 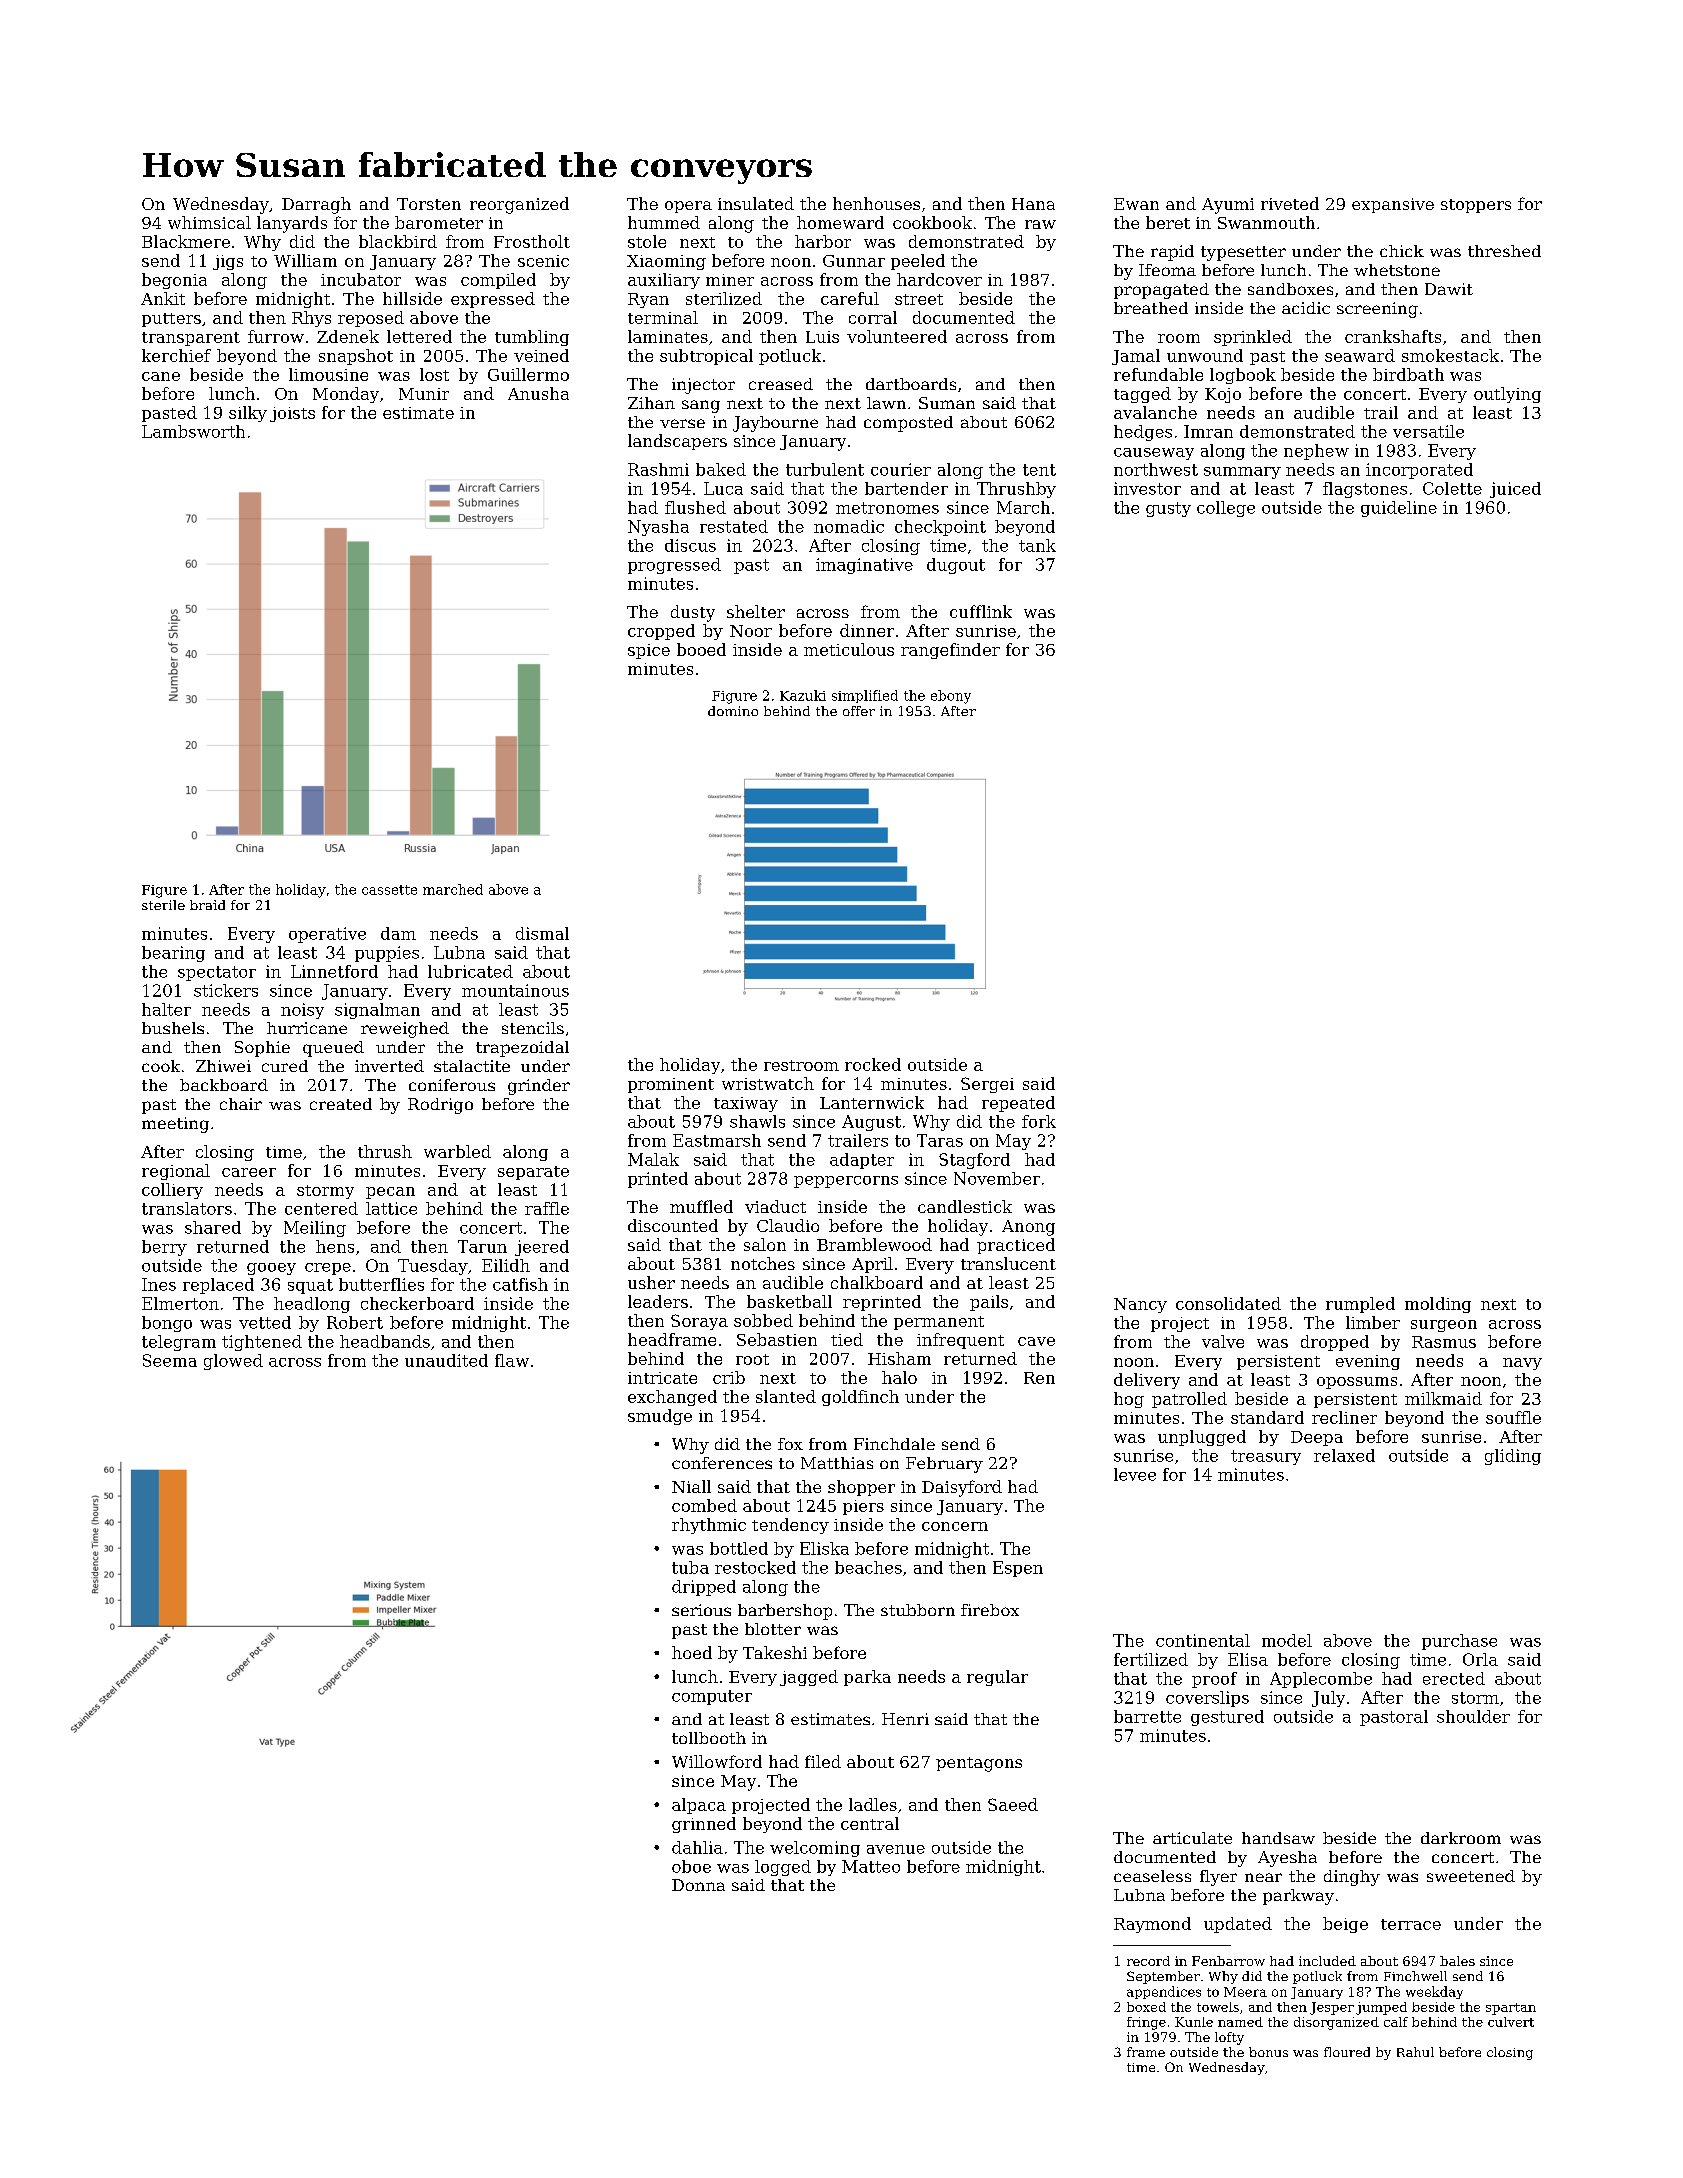 What do you see at coordinates (1511, 2022) in the screenshot?
I see `culvert` at bounding box center [1511, 2022].
